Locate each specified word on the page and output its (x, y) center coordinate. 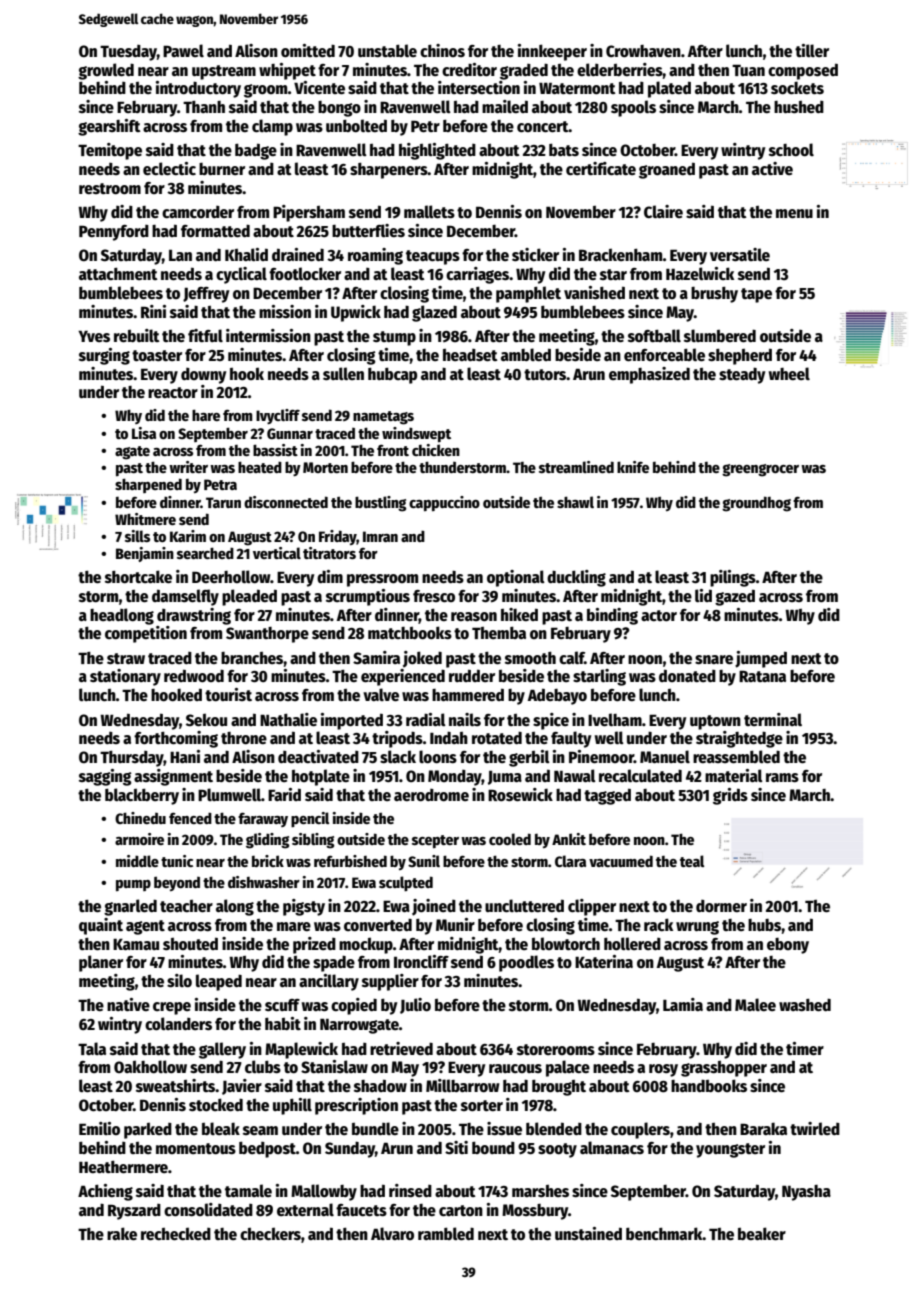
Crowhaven (643, 51)
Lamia (683, 1004)
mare (294, 926)
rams (782, 777)
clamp (272, 127)
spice (551, 721)
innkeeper (552, 52)
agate (132, 453)
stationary (125, 677)
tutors (545, 374)
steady (742, 375)
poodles (526, 963)
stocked (216, 1105)
